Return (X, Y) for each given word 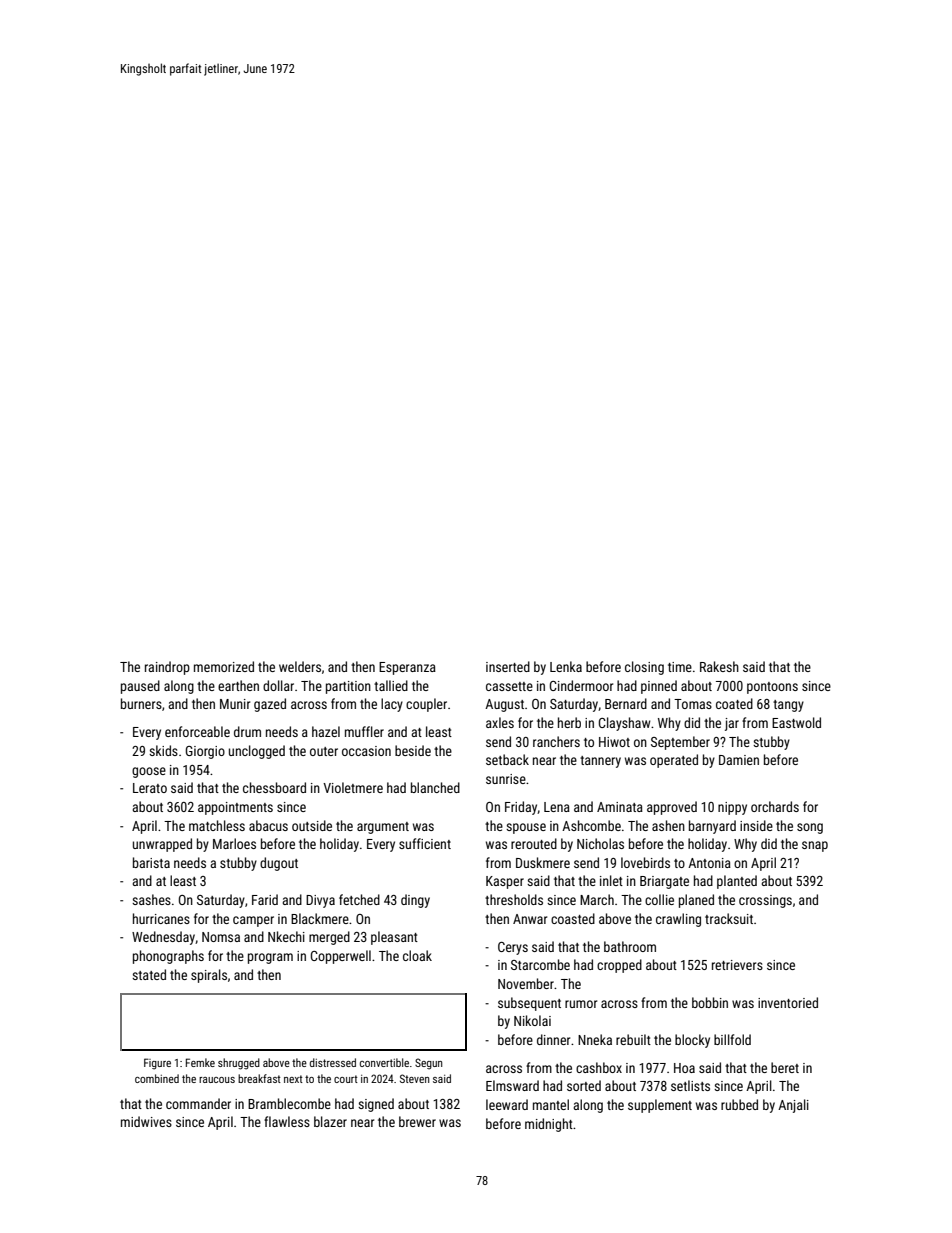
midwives (146, 1121)
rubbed (739, 1104)
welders (300, 666)
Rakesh (719, 666)
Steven (414, 1078)
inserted (508, 666)
